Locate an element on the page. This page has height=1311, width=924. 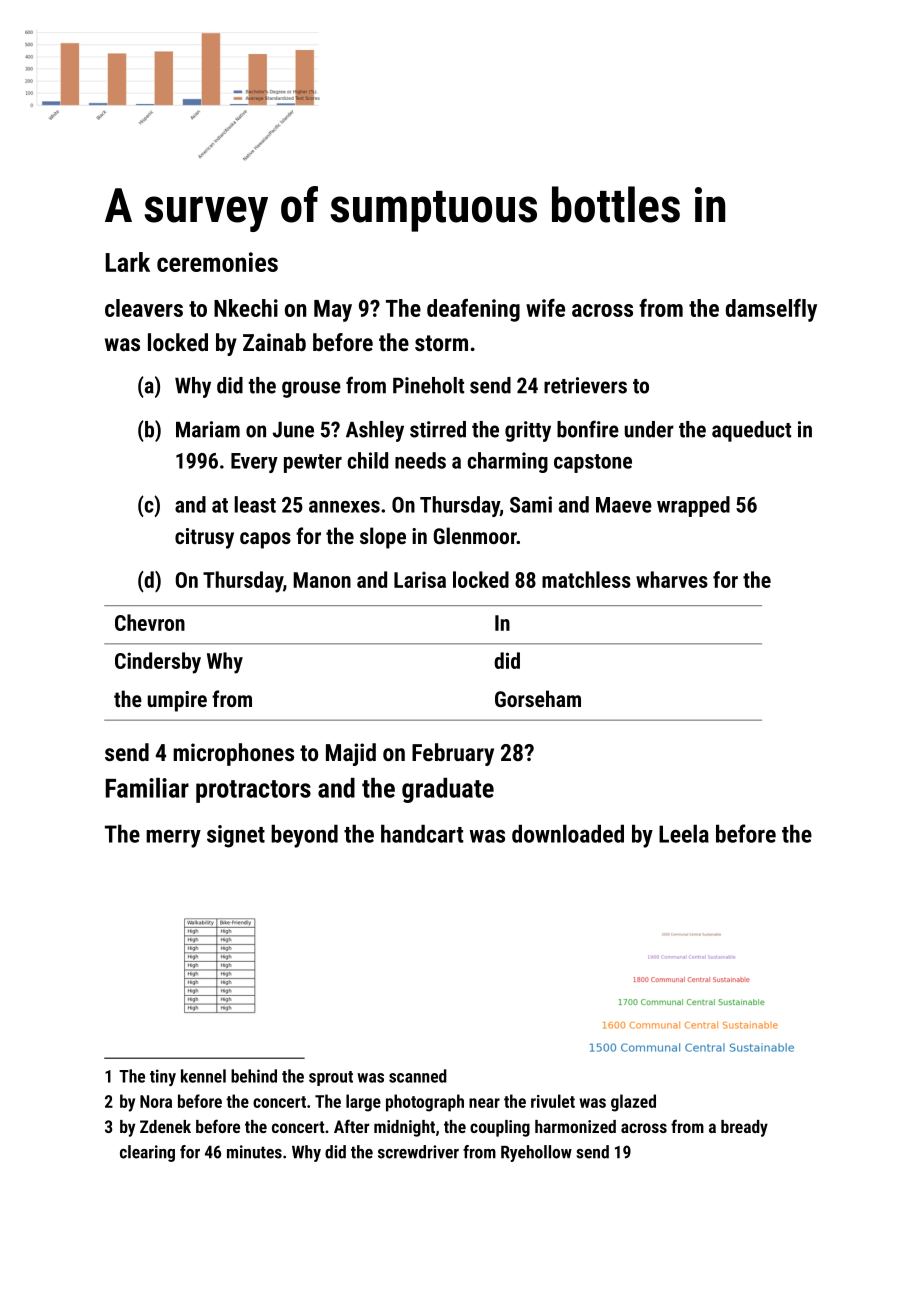
Gorseham is located at coordinates (538, 698).
